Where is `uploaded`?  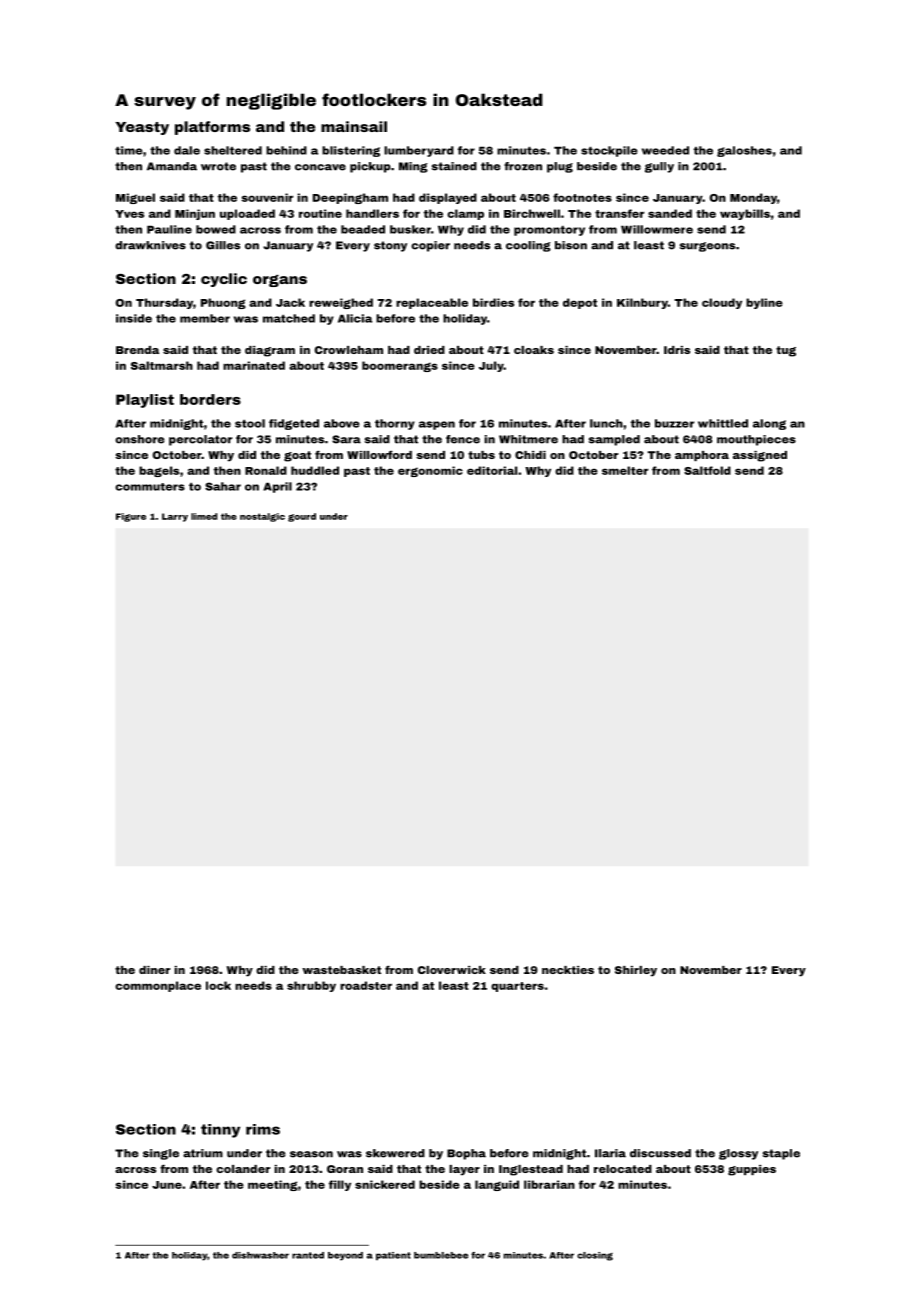
uploaded is located at coordinates (247, 214).
